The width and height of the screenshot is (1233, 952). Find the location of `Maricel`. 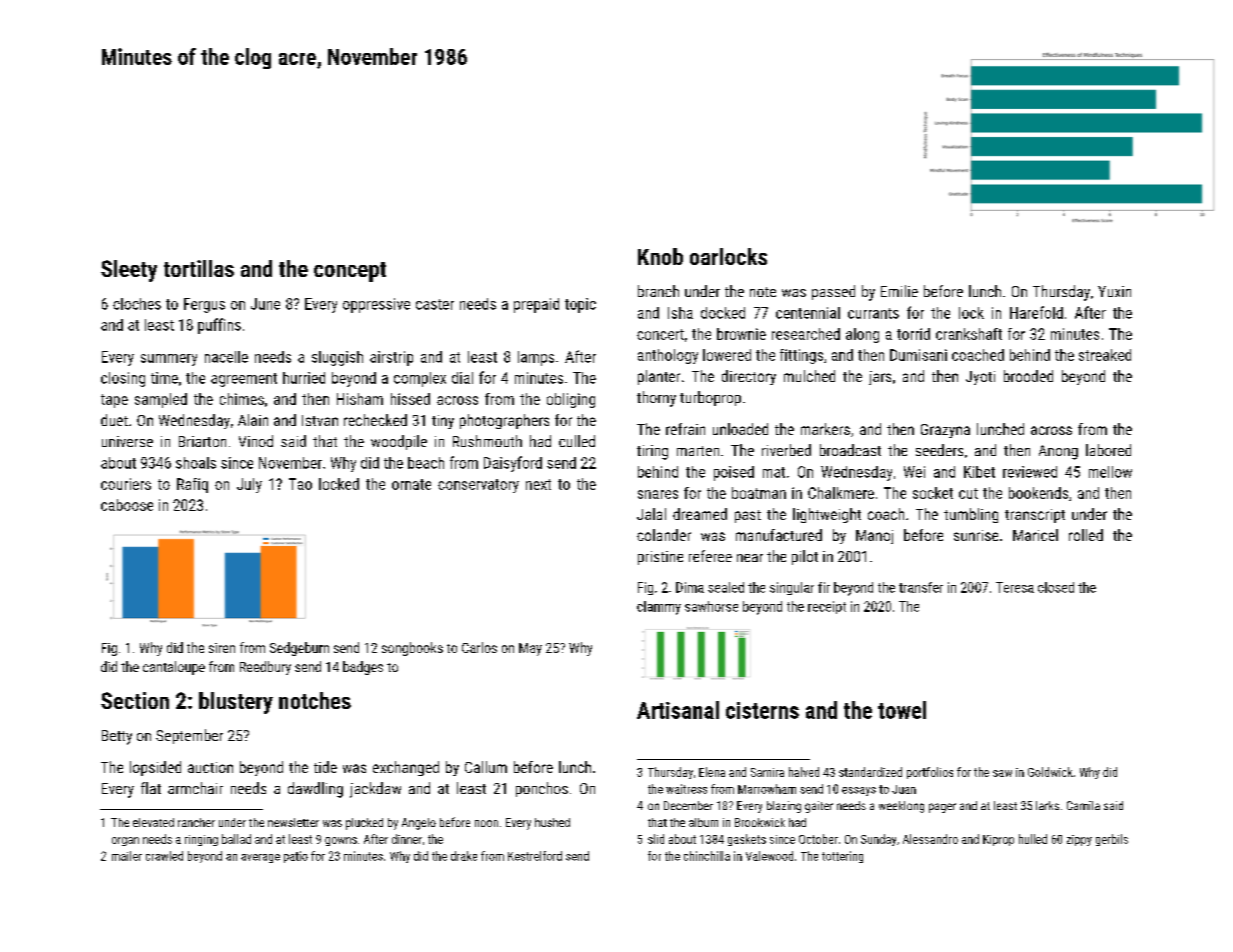

Maricel is located at coordinates (1035, 535).
